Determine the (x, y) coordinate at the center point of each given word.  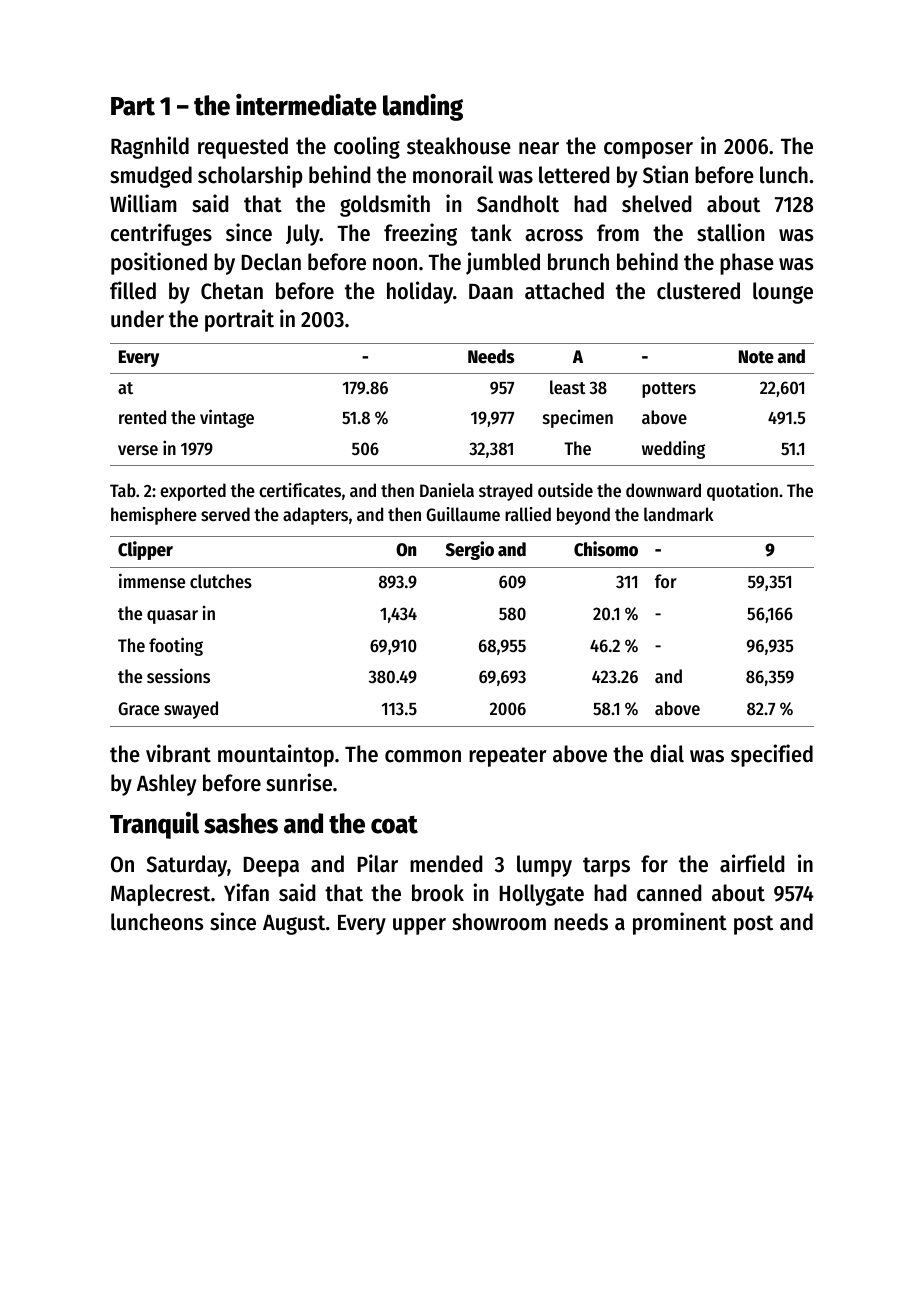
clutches (221, 581)
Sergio (470, 550)
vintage (227, 418)
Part (133, 106)
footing (176, 646)
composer (648, 150)
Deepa (271, 867)
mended (446, 864)
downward (663, 490)
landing (423, 107)
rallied (528, 514)
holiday (420, 292)
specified (772, 755)
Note (756, 357)
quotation (742, 492)
